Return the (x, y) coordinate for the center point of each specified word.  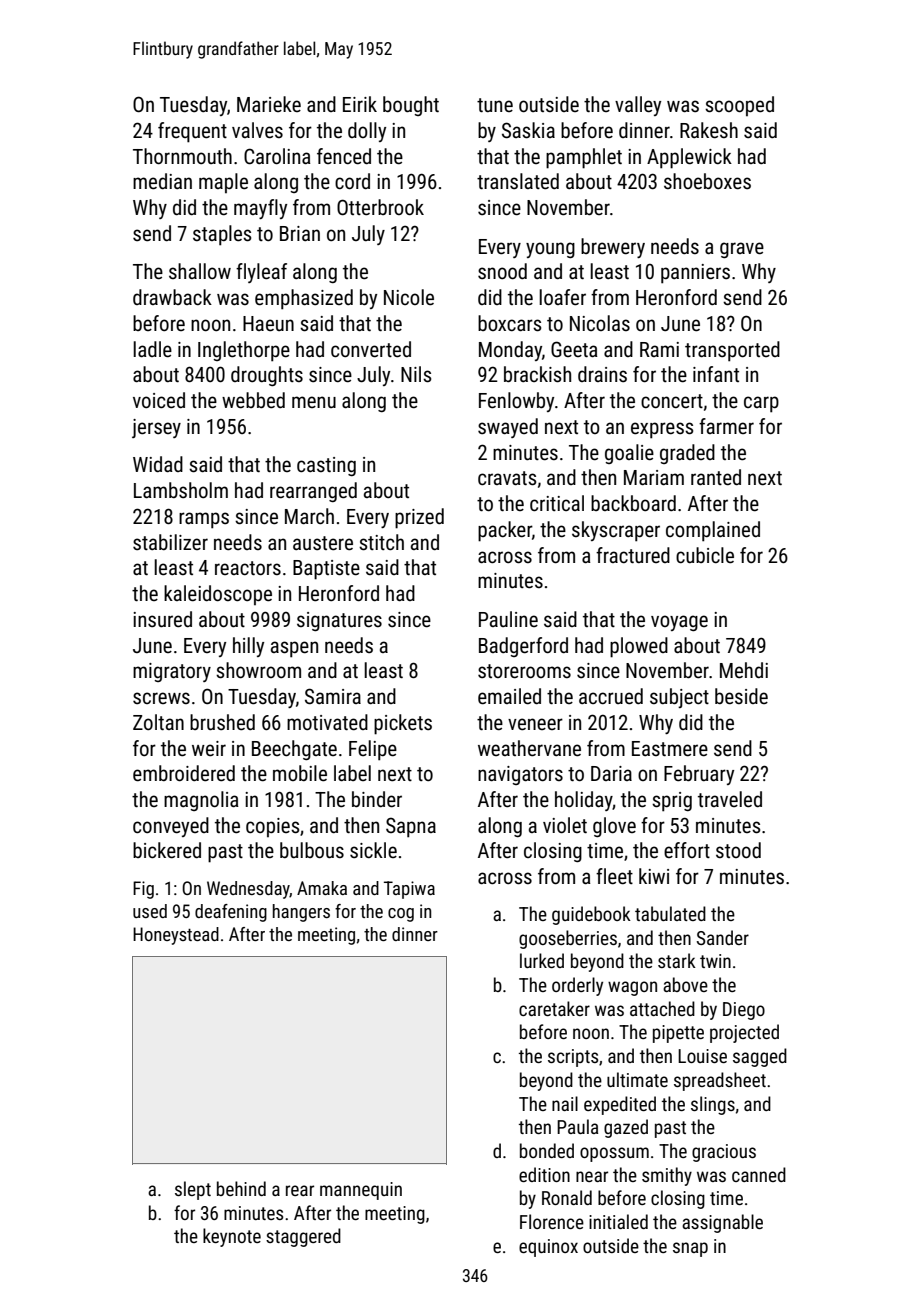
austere (323, 543)
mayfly (260, 209)
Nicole (409, 297)
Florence (552, 1221)
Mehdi (744, 670)
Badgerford (523, 647)
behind (241, 1188)
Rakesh (709, 130)
